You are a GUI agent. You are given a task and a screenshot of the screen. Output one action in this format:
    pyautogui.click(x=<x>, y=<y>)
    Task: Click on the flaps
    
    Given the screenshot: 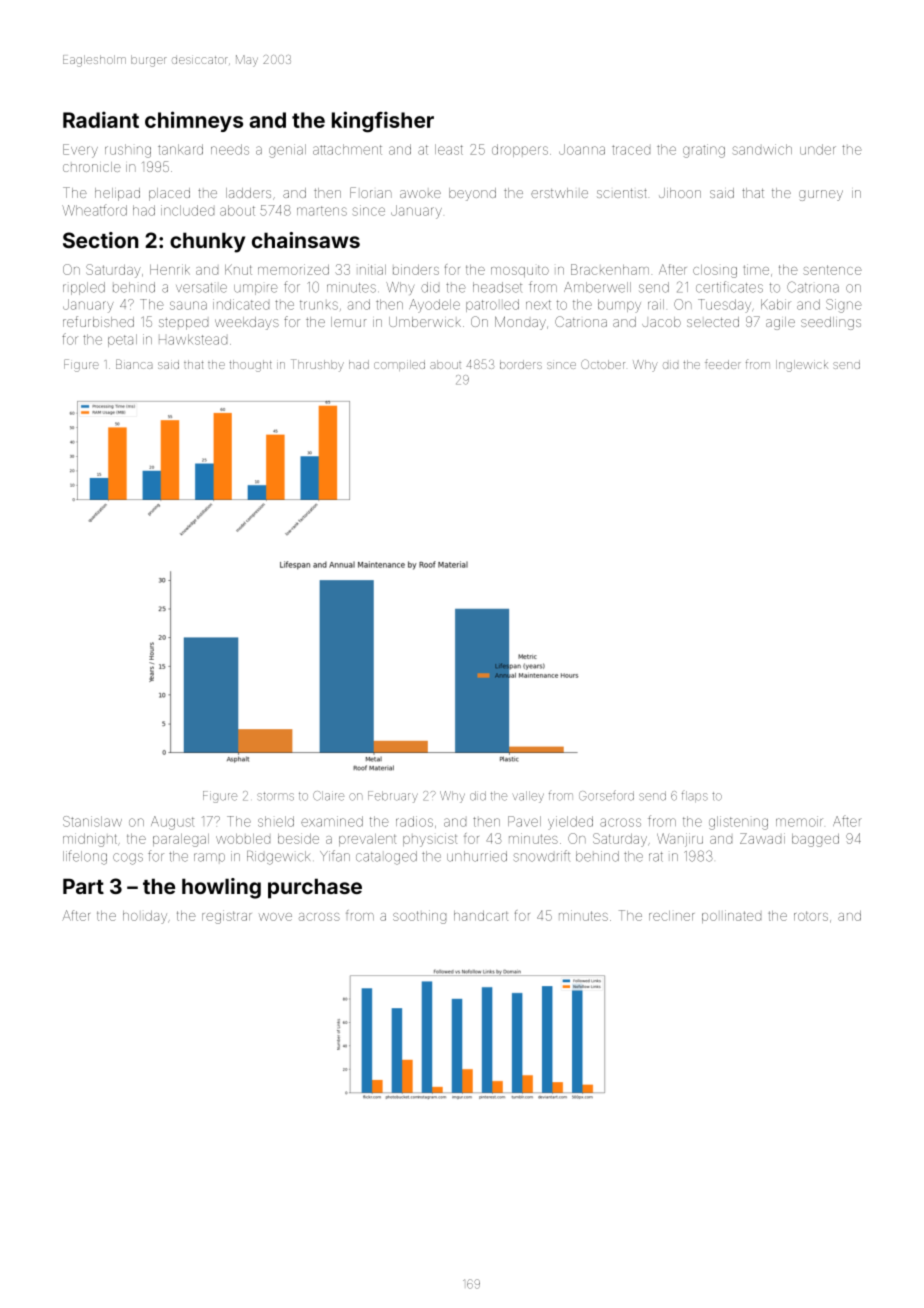 What is the action you would take?
    pyautogui.click(x=695, y=796)
